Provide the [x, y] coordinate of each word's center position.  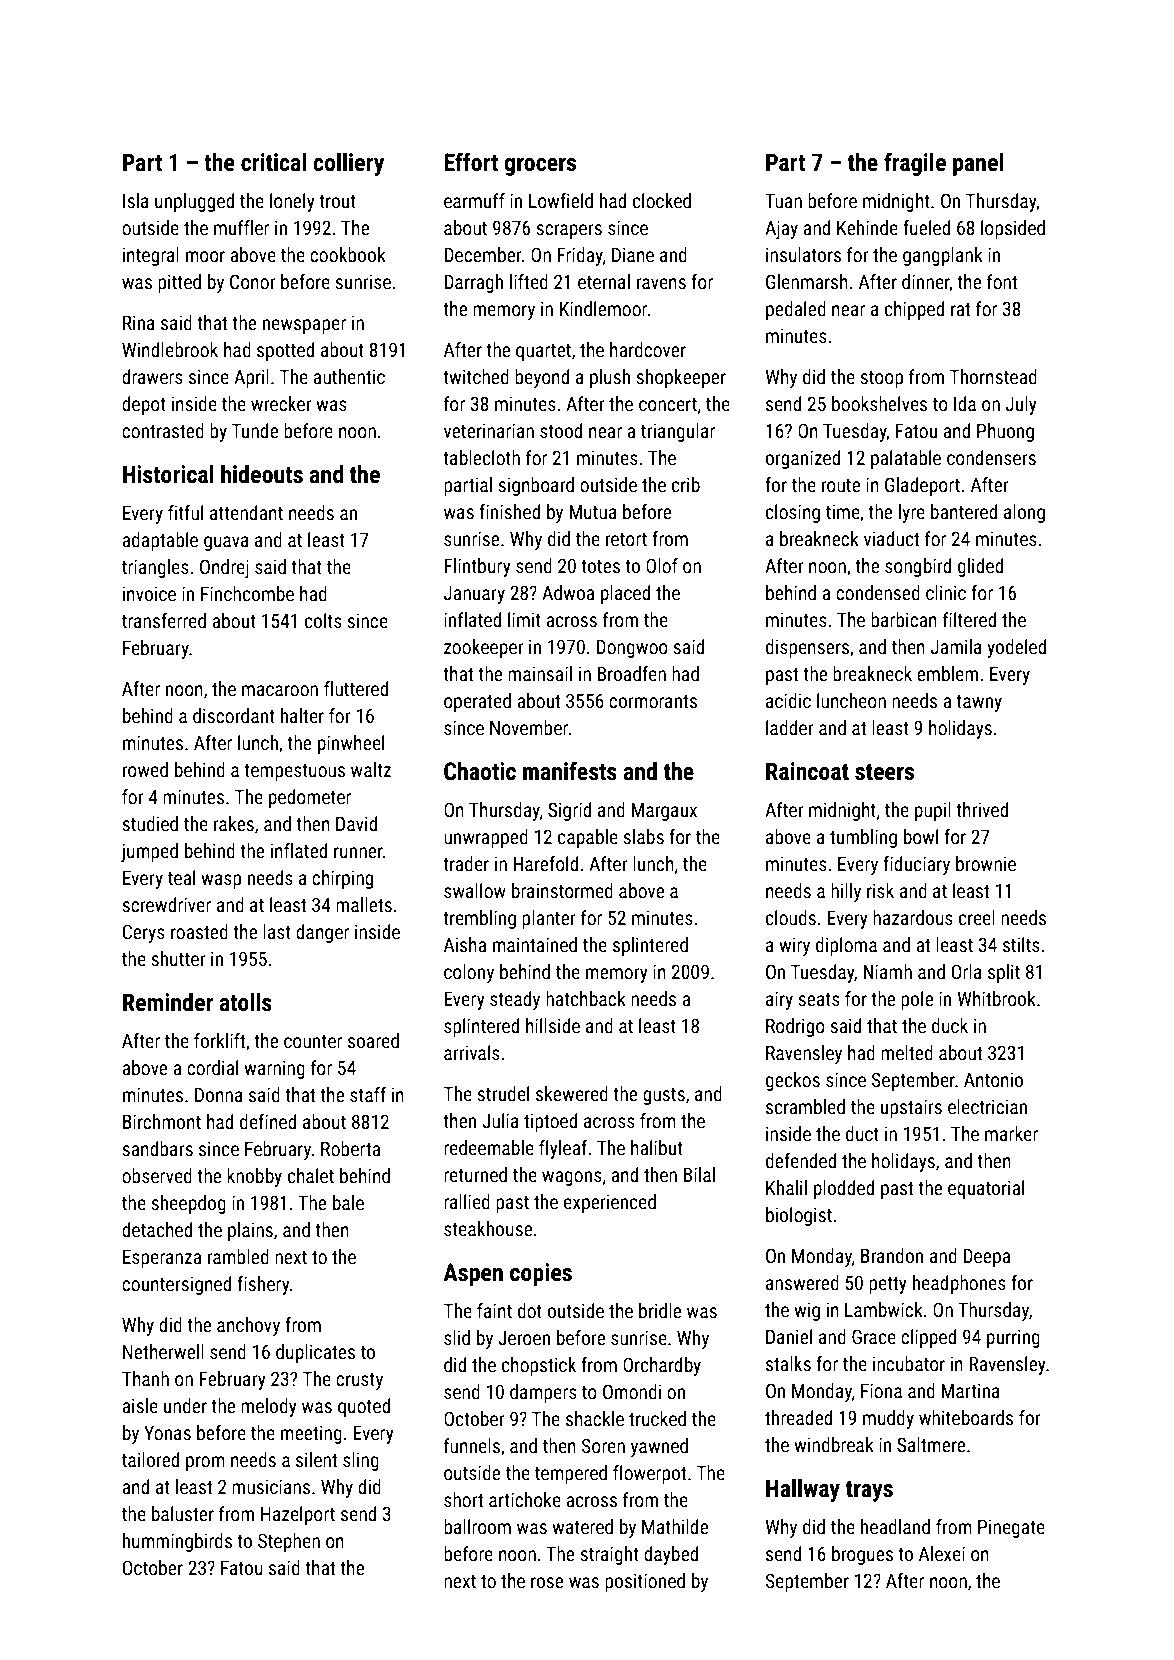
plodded [844, 1189]
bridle [660, 1310]
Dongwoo [632, 648]
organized [803, 459]
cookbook [348, 254]
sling [361, 1461]
